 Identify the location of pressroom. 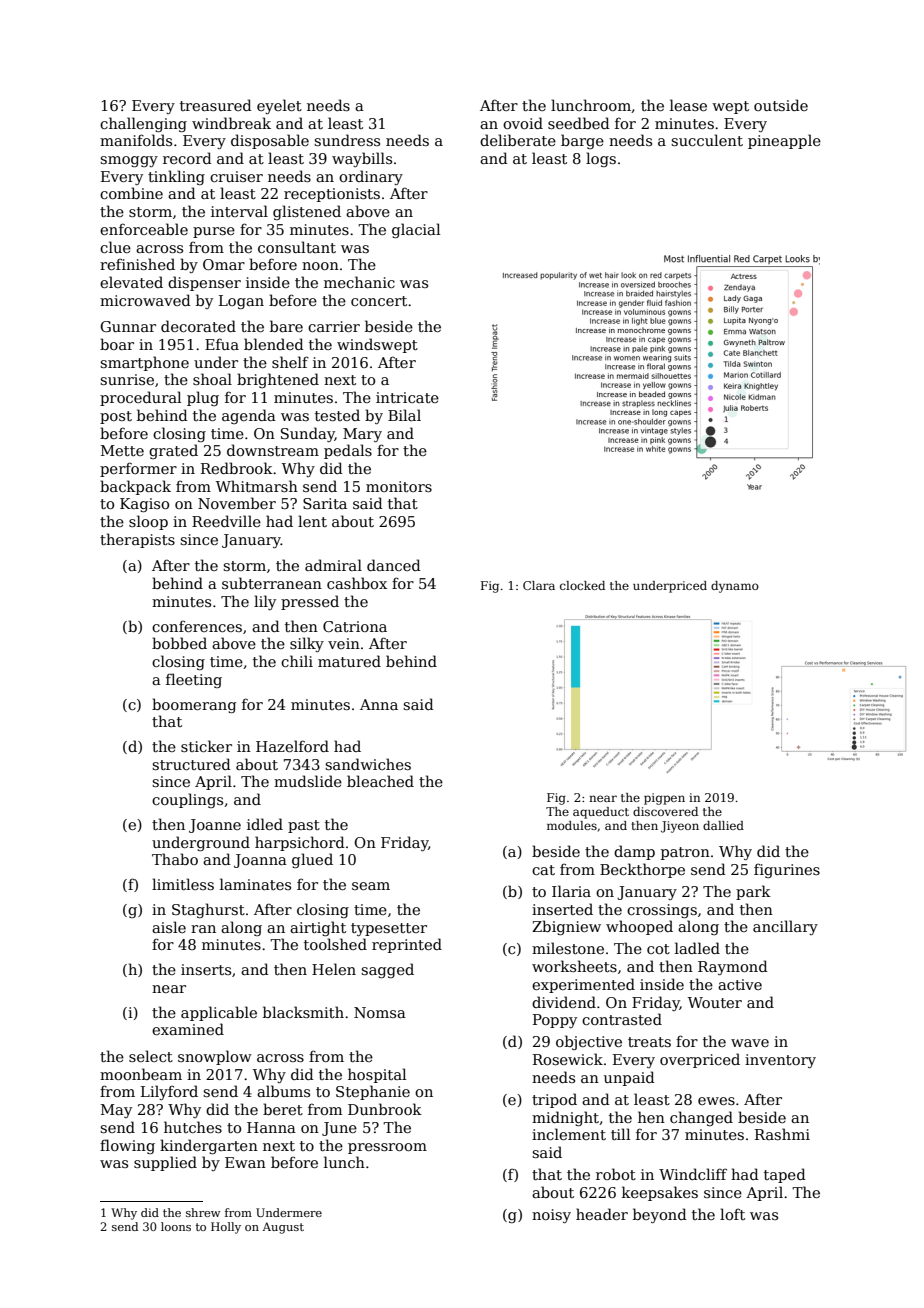
(387, 1148).
